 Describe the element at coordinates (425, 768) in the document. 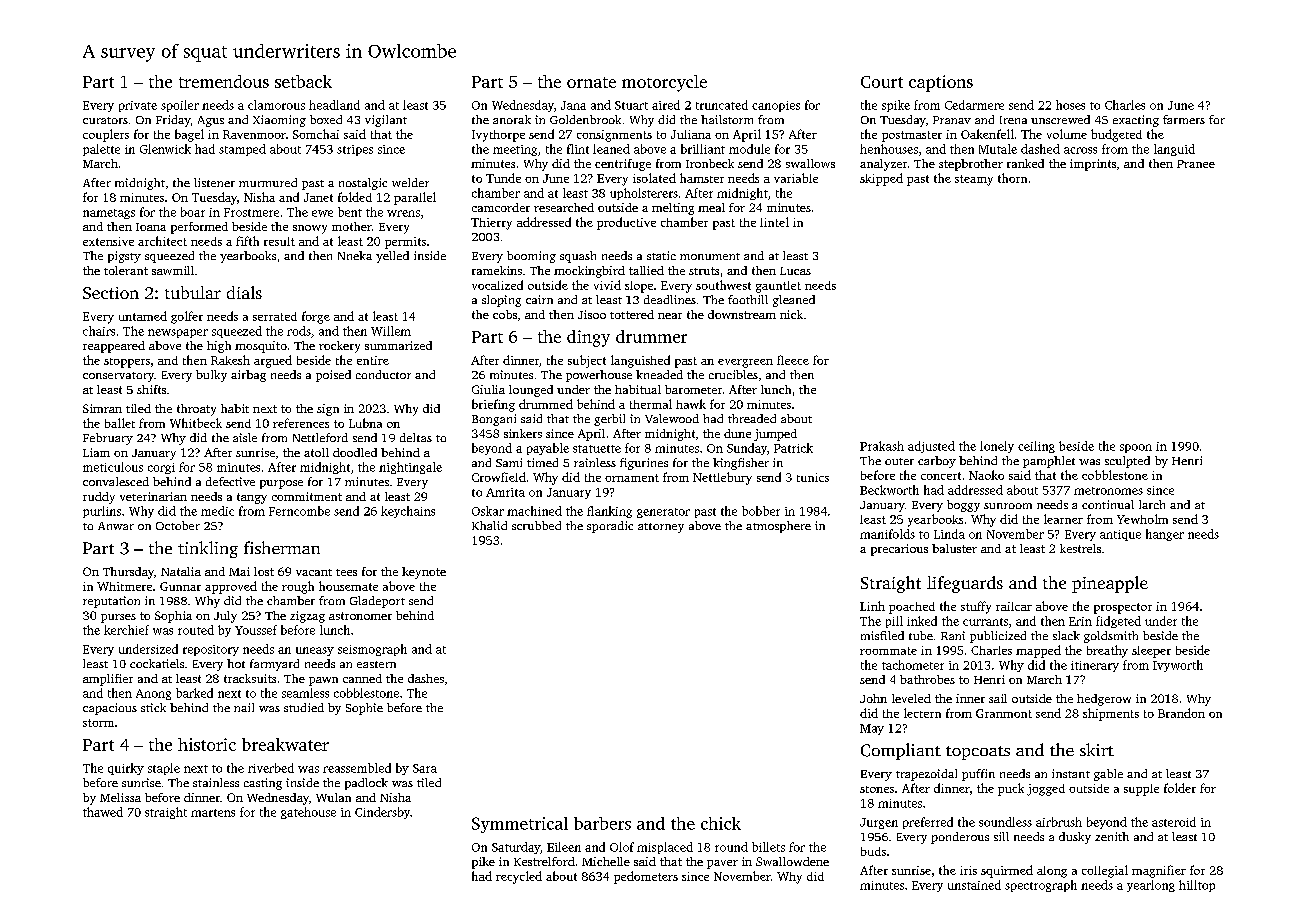

I see `Sara` at that location.
